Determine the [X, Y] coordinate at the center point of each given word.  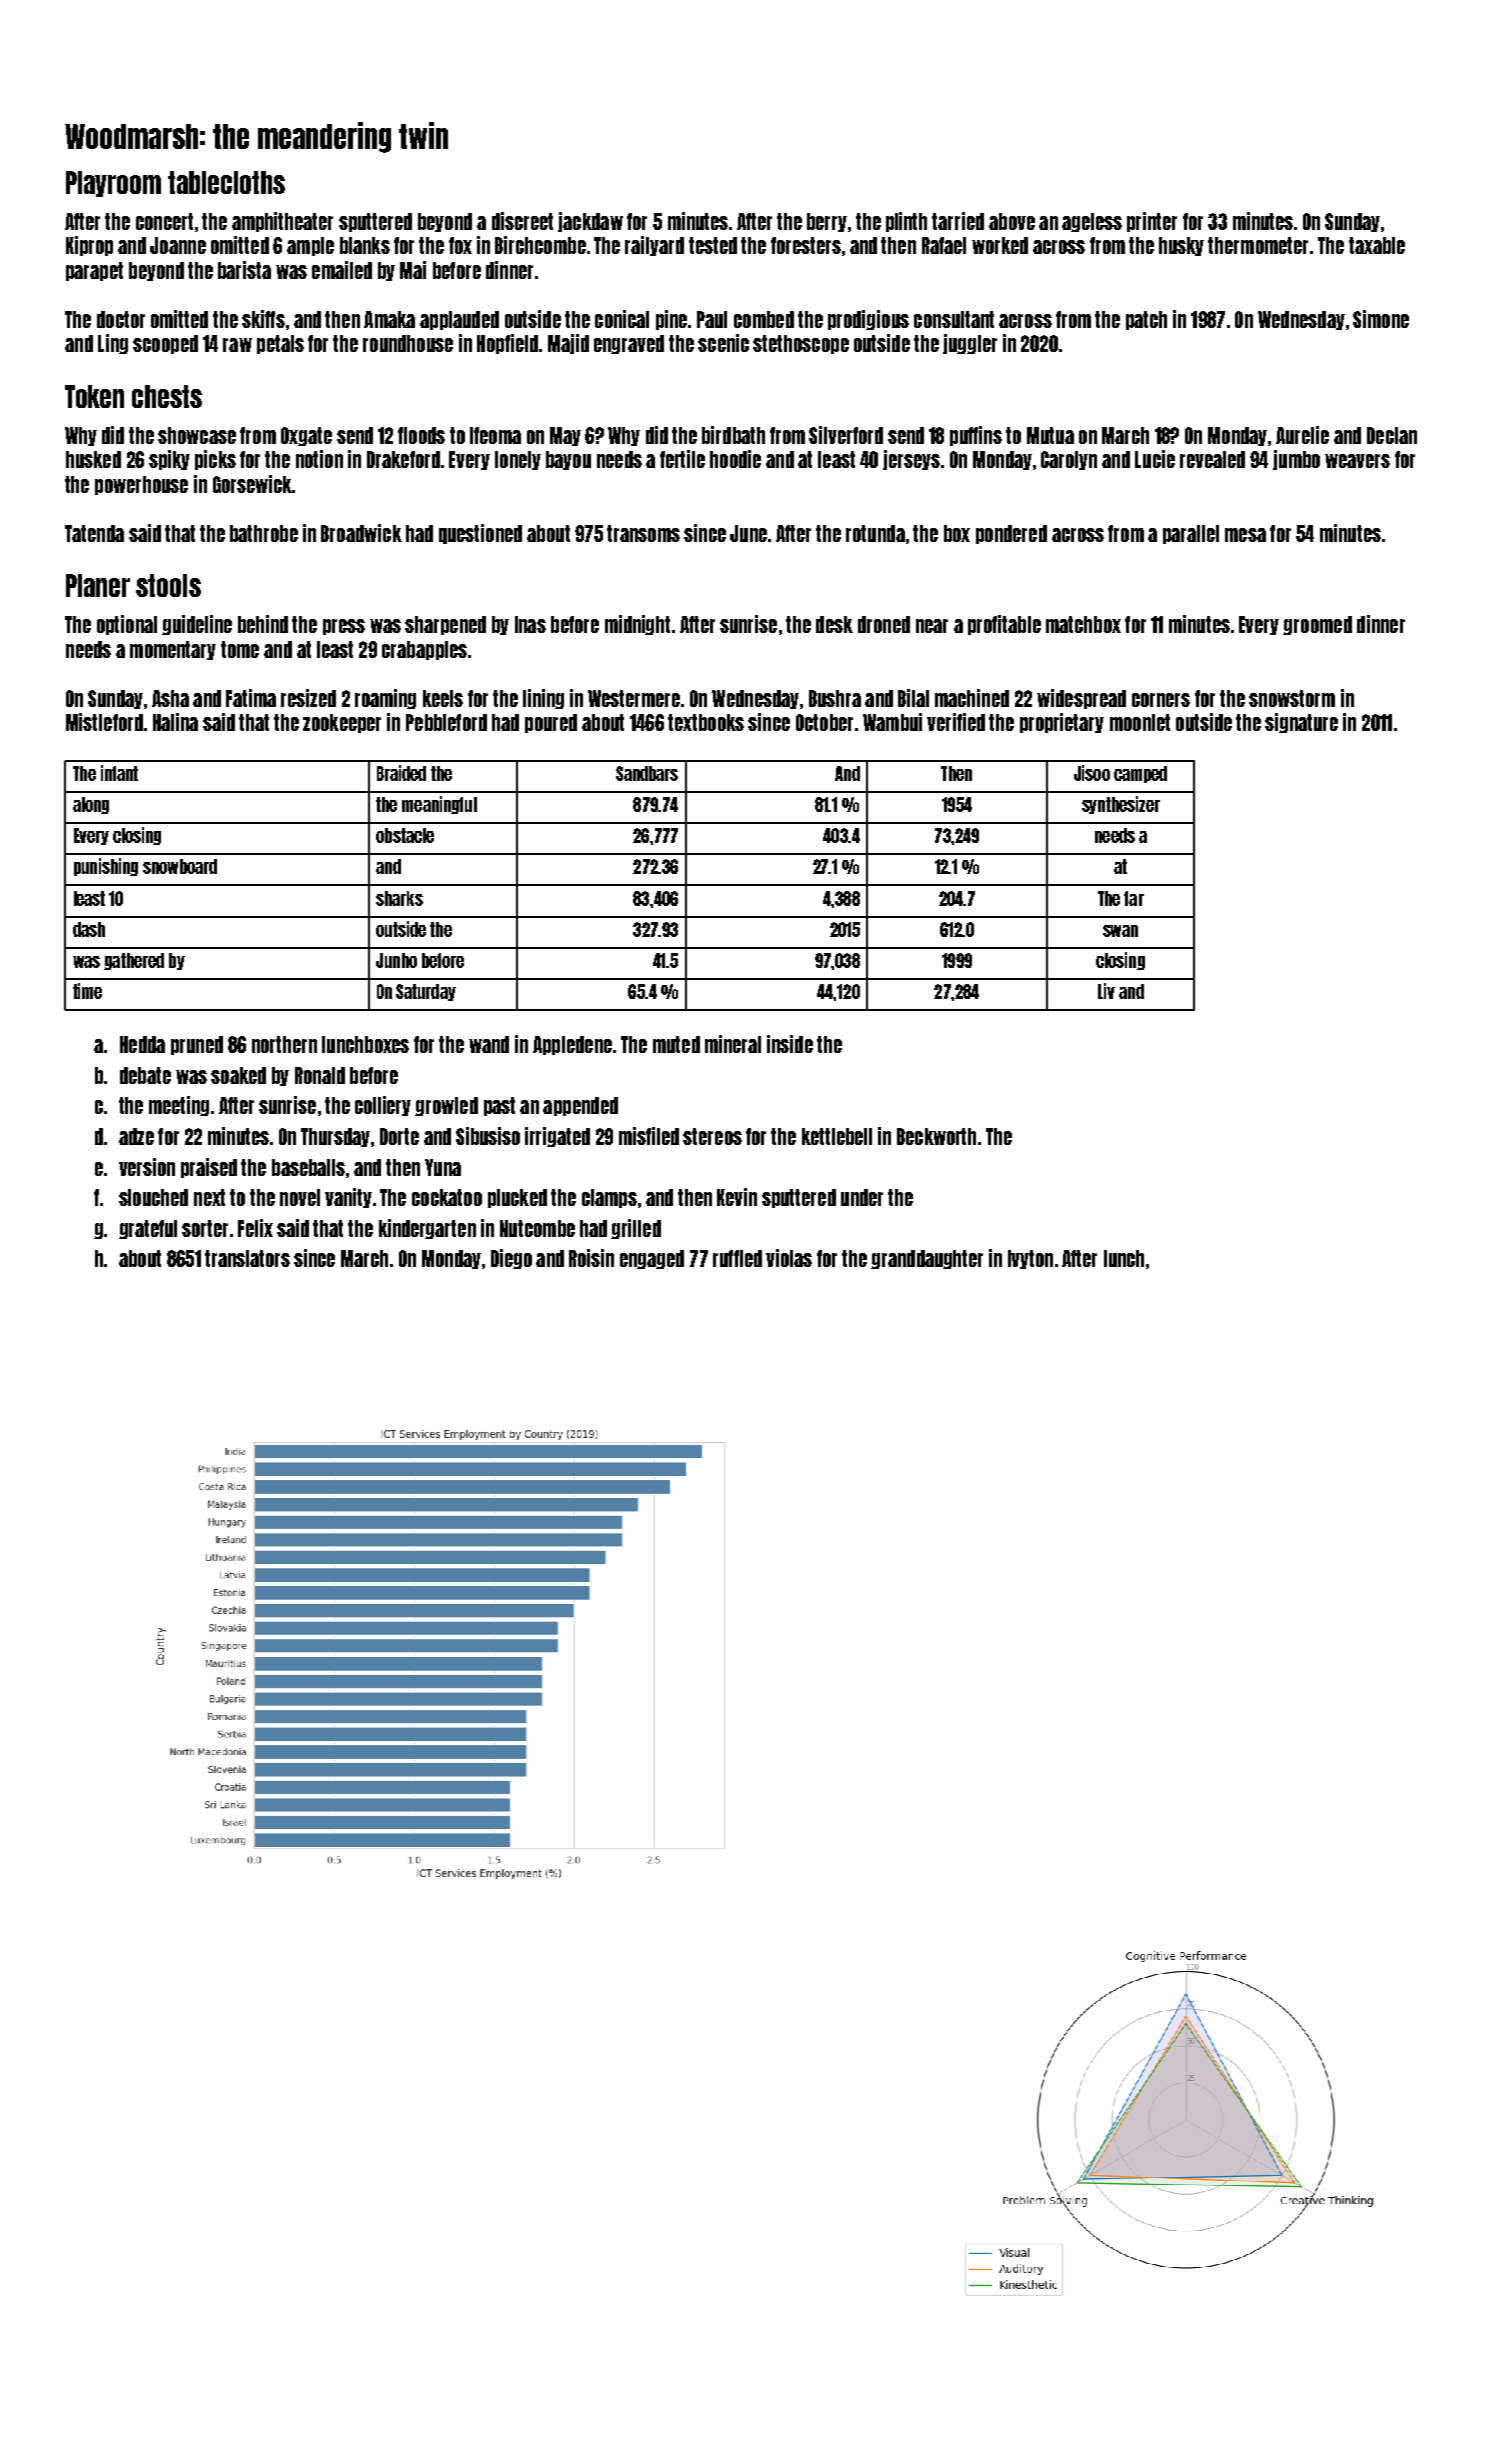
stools [168, 585]
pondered [1011, 534]
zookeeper [342, 723]
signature [1301, 723]
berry [827, 222]
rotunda [875, 533]
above [1012, 221]
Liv [1106, 991]
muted [676, 1044]
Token [94, 396]
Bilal [913, 698]
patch [1146, 320]
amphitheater [282, 222]
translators [247, 1258]
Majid [568, 344]
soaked [238, 1075]
